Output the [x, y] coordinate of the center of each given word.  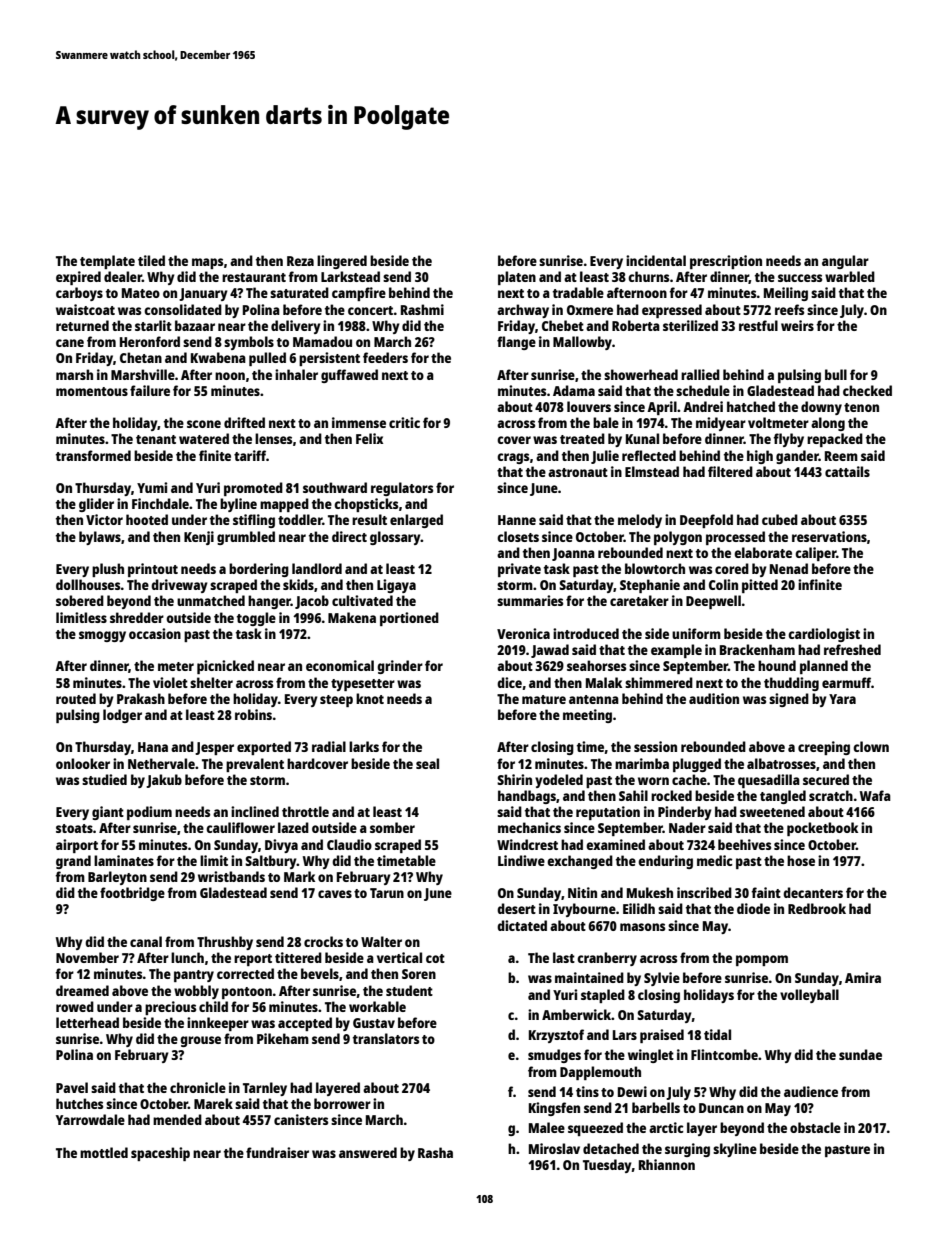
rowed [75, 1006]
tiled [151, 260]
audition [714, 698]
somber [392, 827]
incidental [656, 260]
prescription [726, 262]
